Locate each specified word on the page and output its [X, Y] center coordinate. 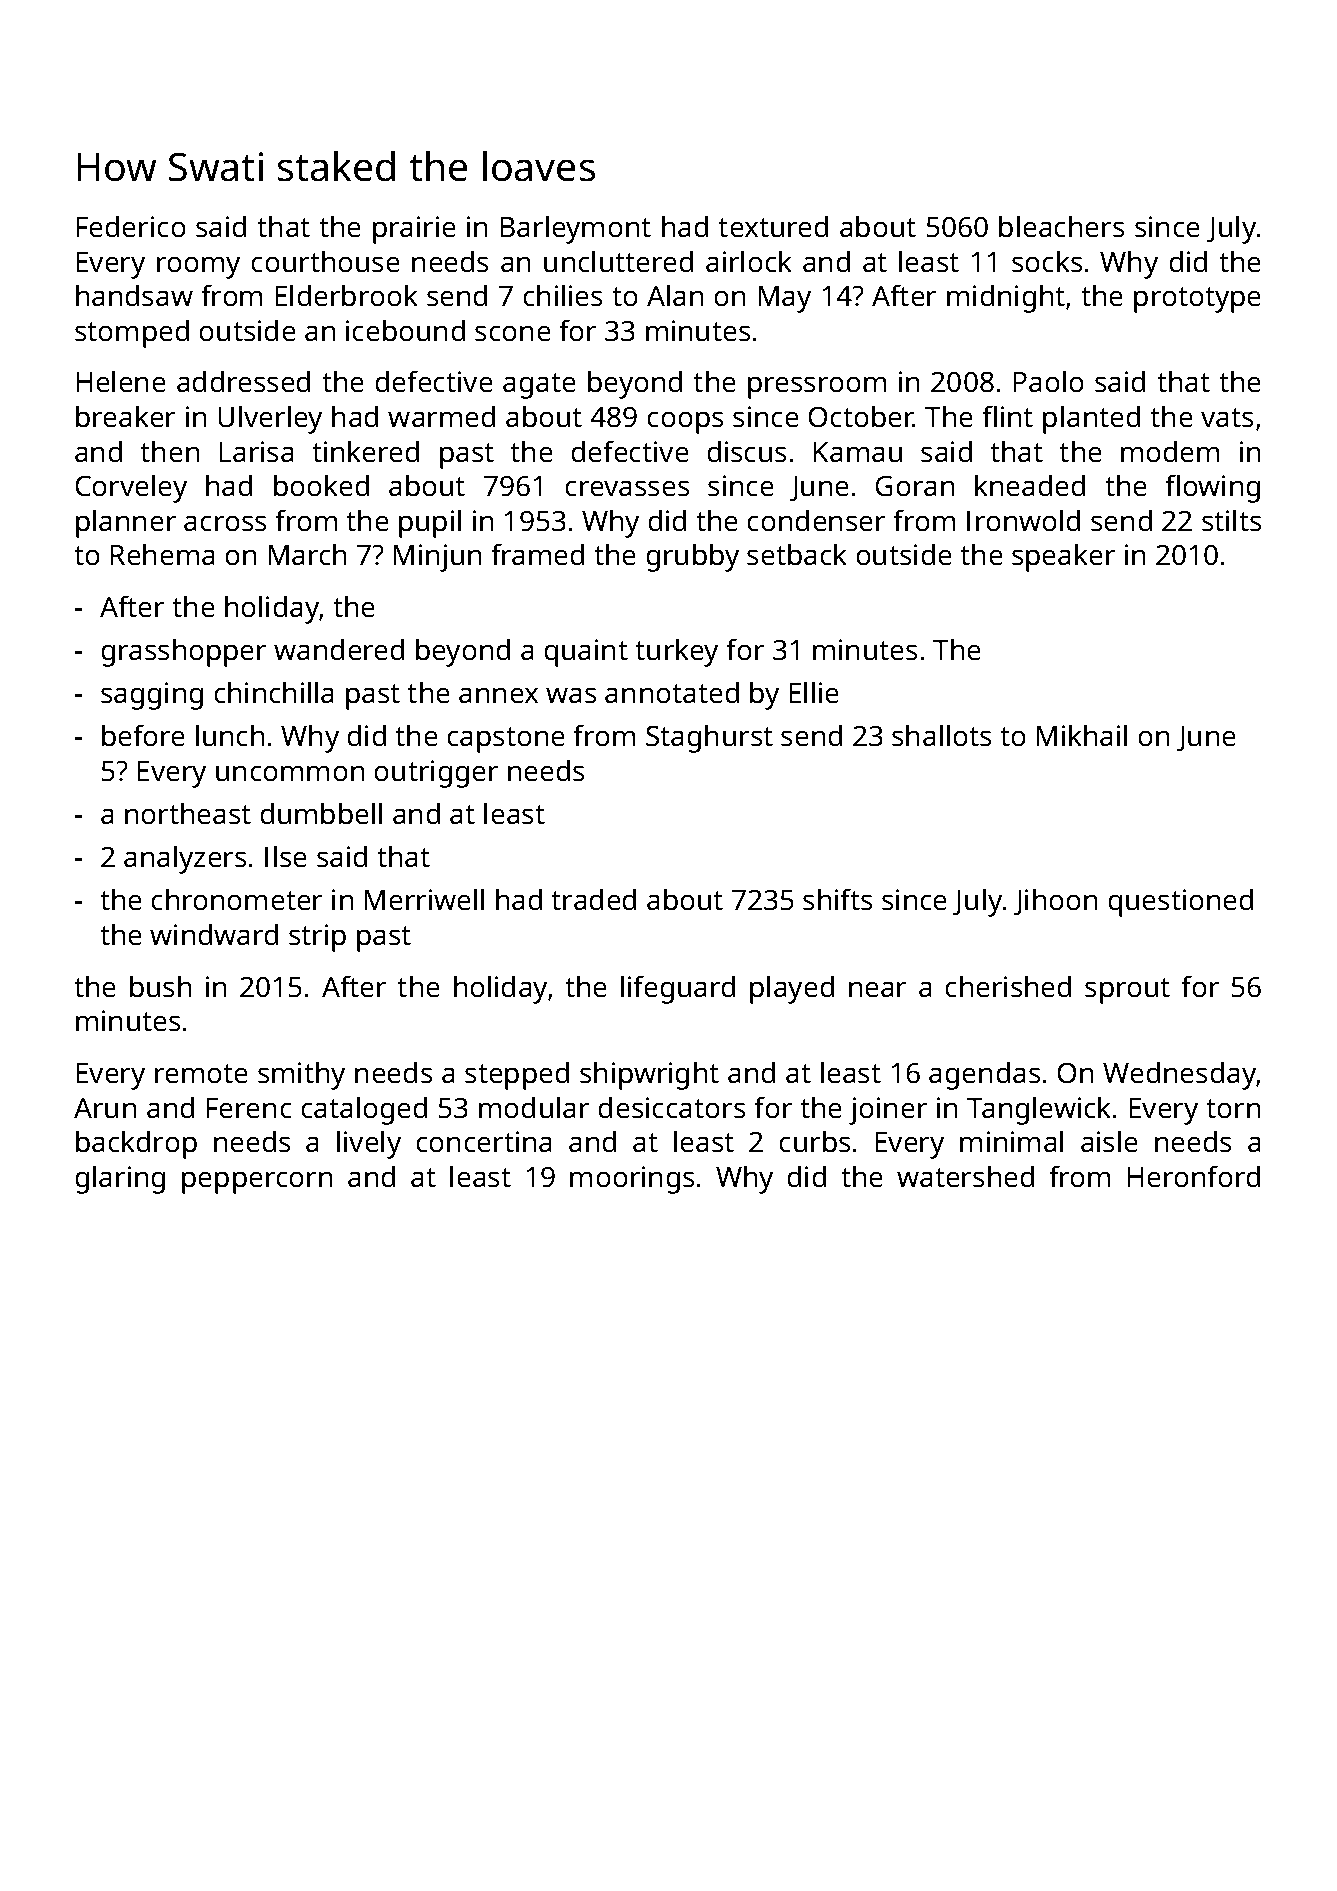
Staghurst [709, 738]
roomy [198, 267]
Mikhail [1081, 735]
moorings [632, 1180]
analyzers [185, 859]
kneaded [1030, 485]
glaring [120, 1179]
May [784, 299]
